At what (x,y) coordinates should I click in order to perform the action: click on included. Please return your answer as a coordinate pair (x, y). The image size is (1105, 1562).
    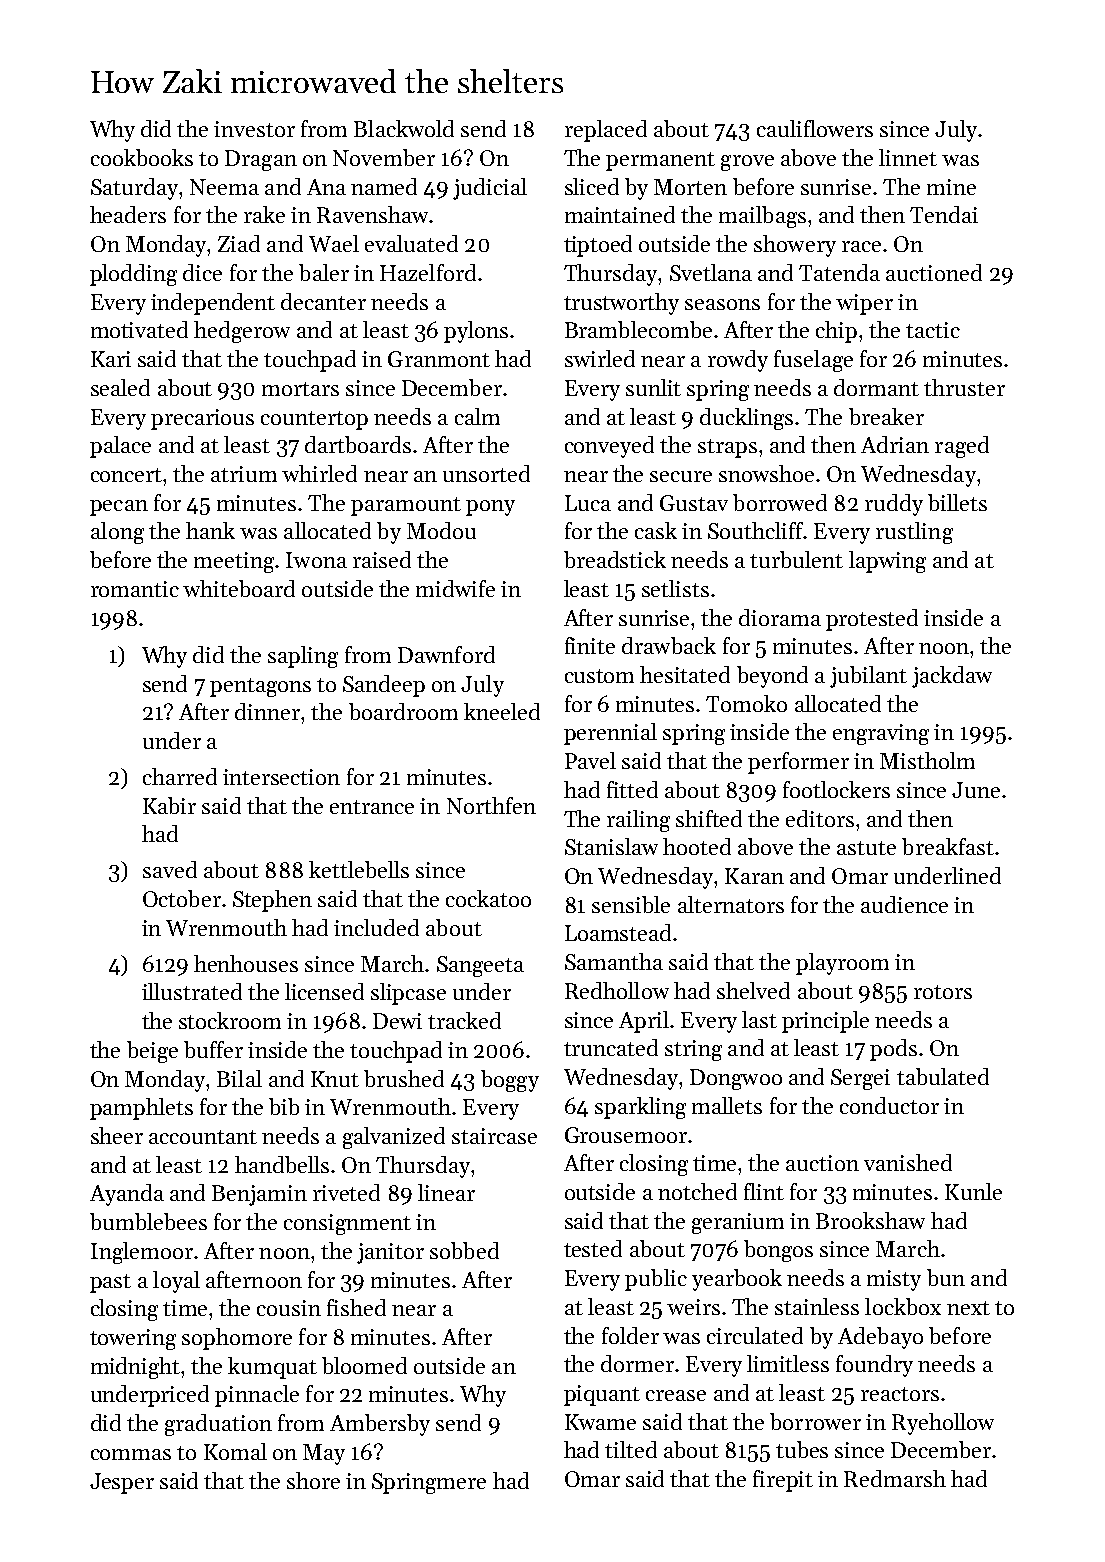
    Looking at the image, I should click on (376, 927).
